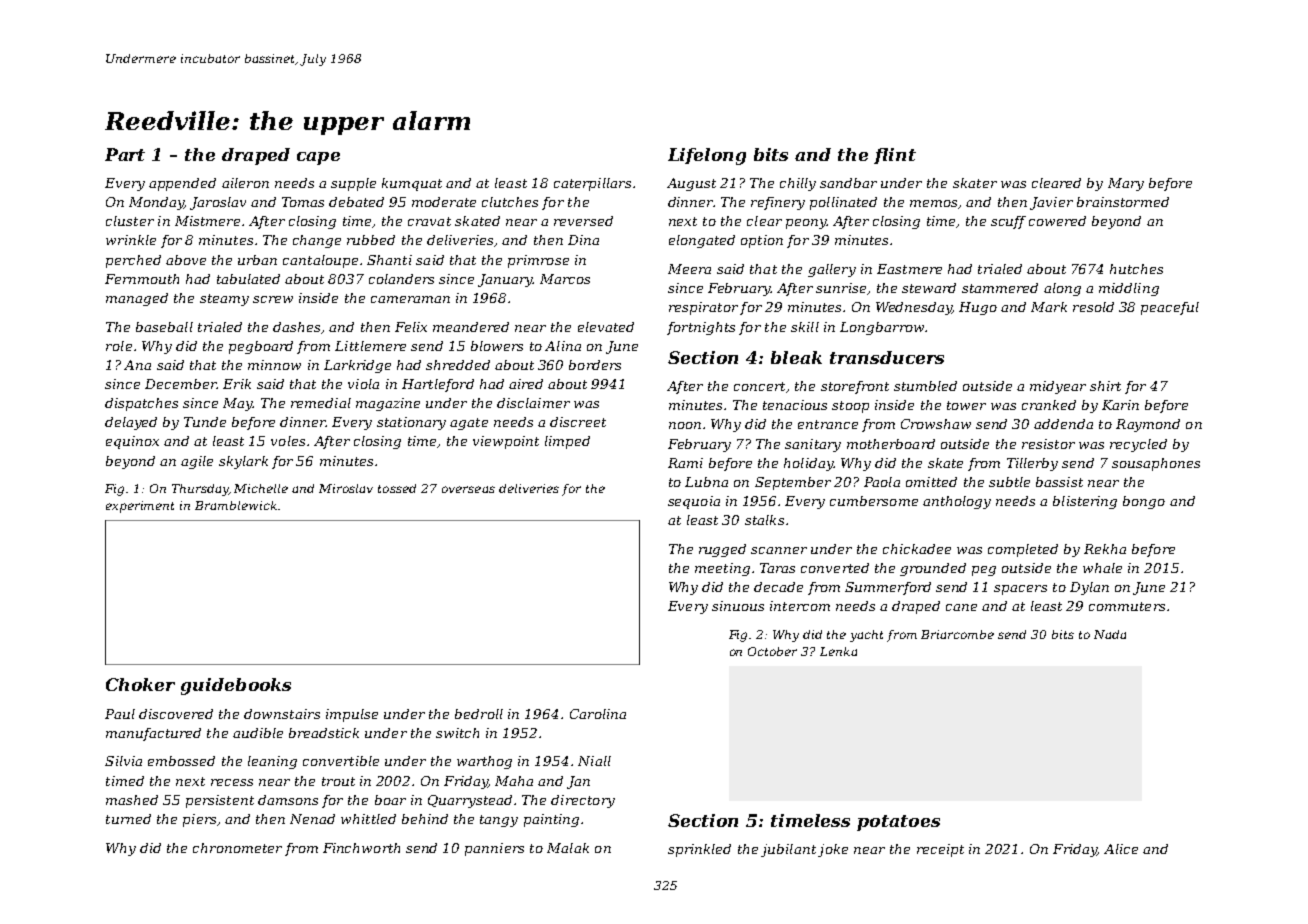  What do you see at coordinates (318, 158) in the screenshot?
I see `cape` at bounding box center [318, 158].
